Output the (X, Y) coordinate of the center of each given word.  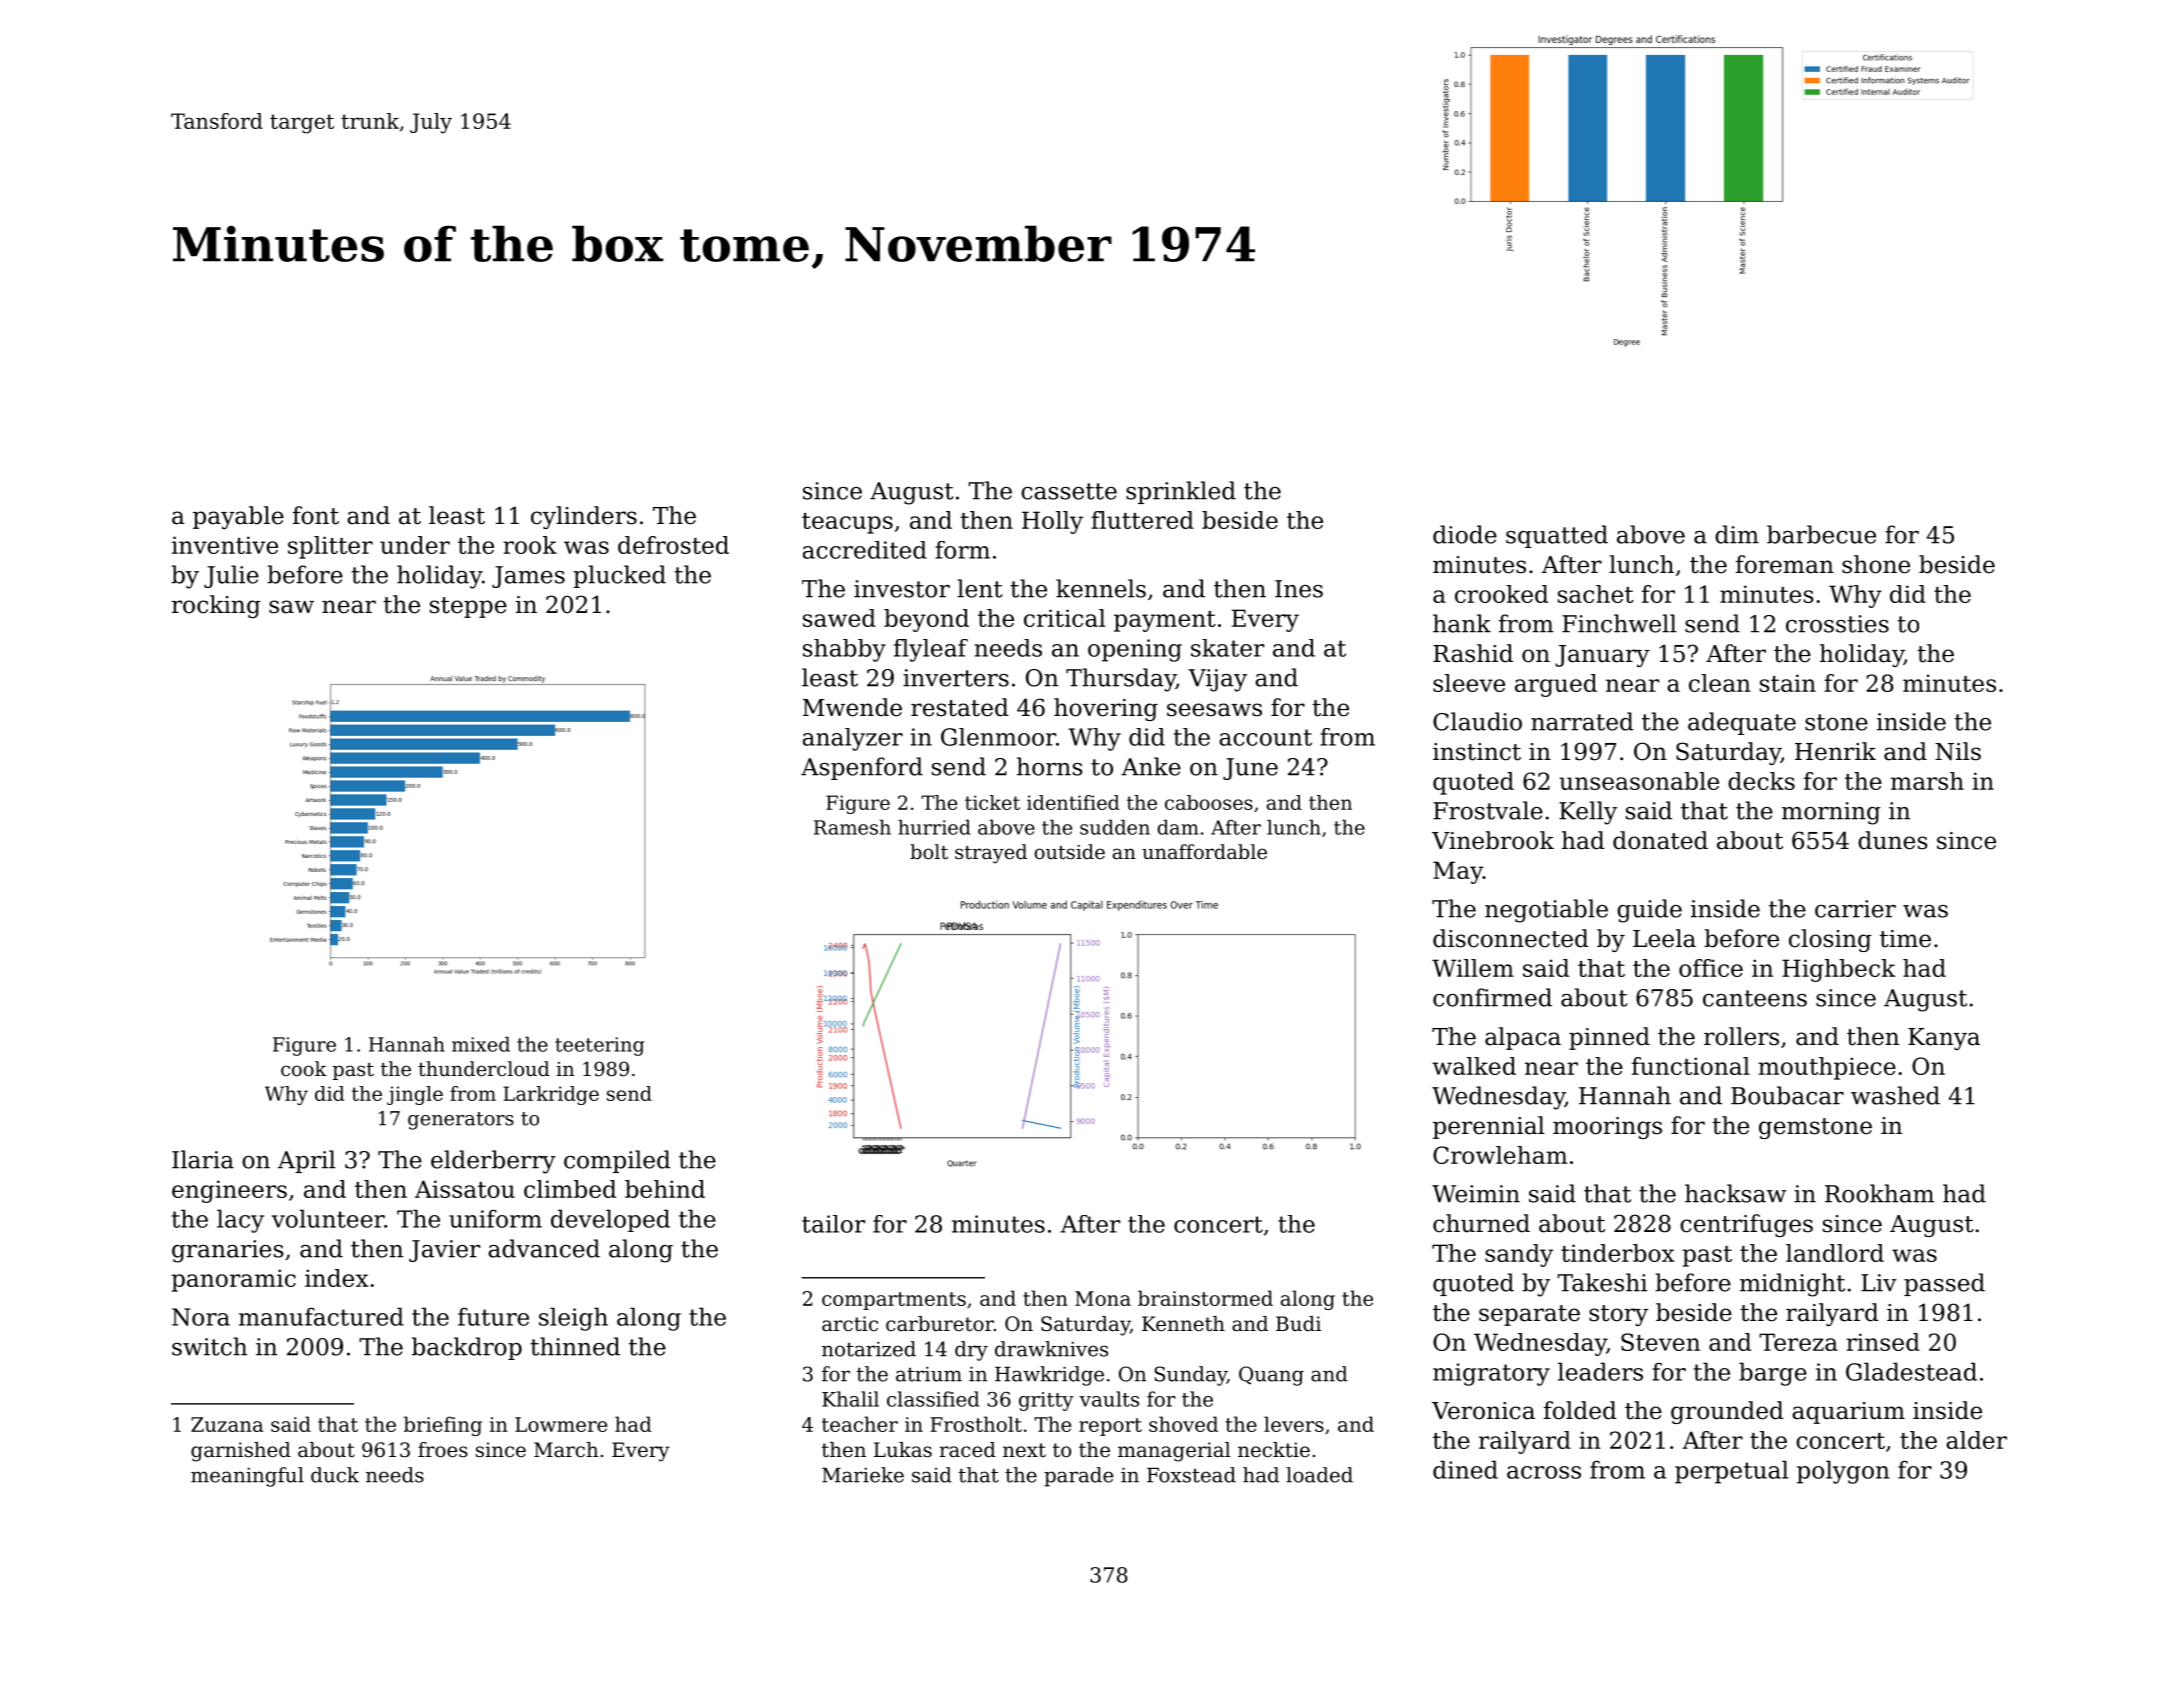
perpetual (1731, 1472)
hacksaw (1735, 1193)
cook (304, 1069)
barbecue (1821, 534)
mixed (481, 1044)
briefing (443, 1426)
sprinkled (1181, 492)
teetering (599, 1046)
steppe (468, 607)
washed (1895, 1095)
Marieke (863, 1475)
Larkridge (551, 1095)
